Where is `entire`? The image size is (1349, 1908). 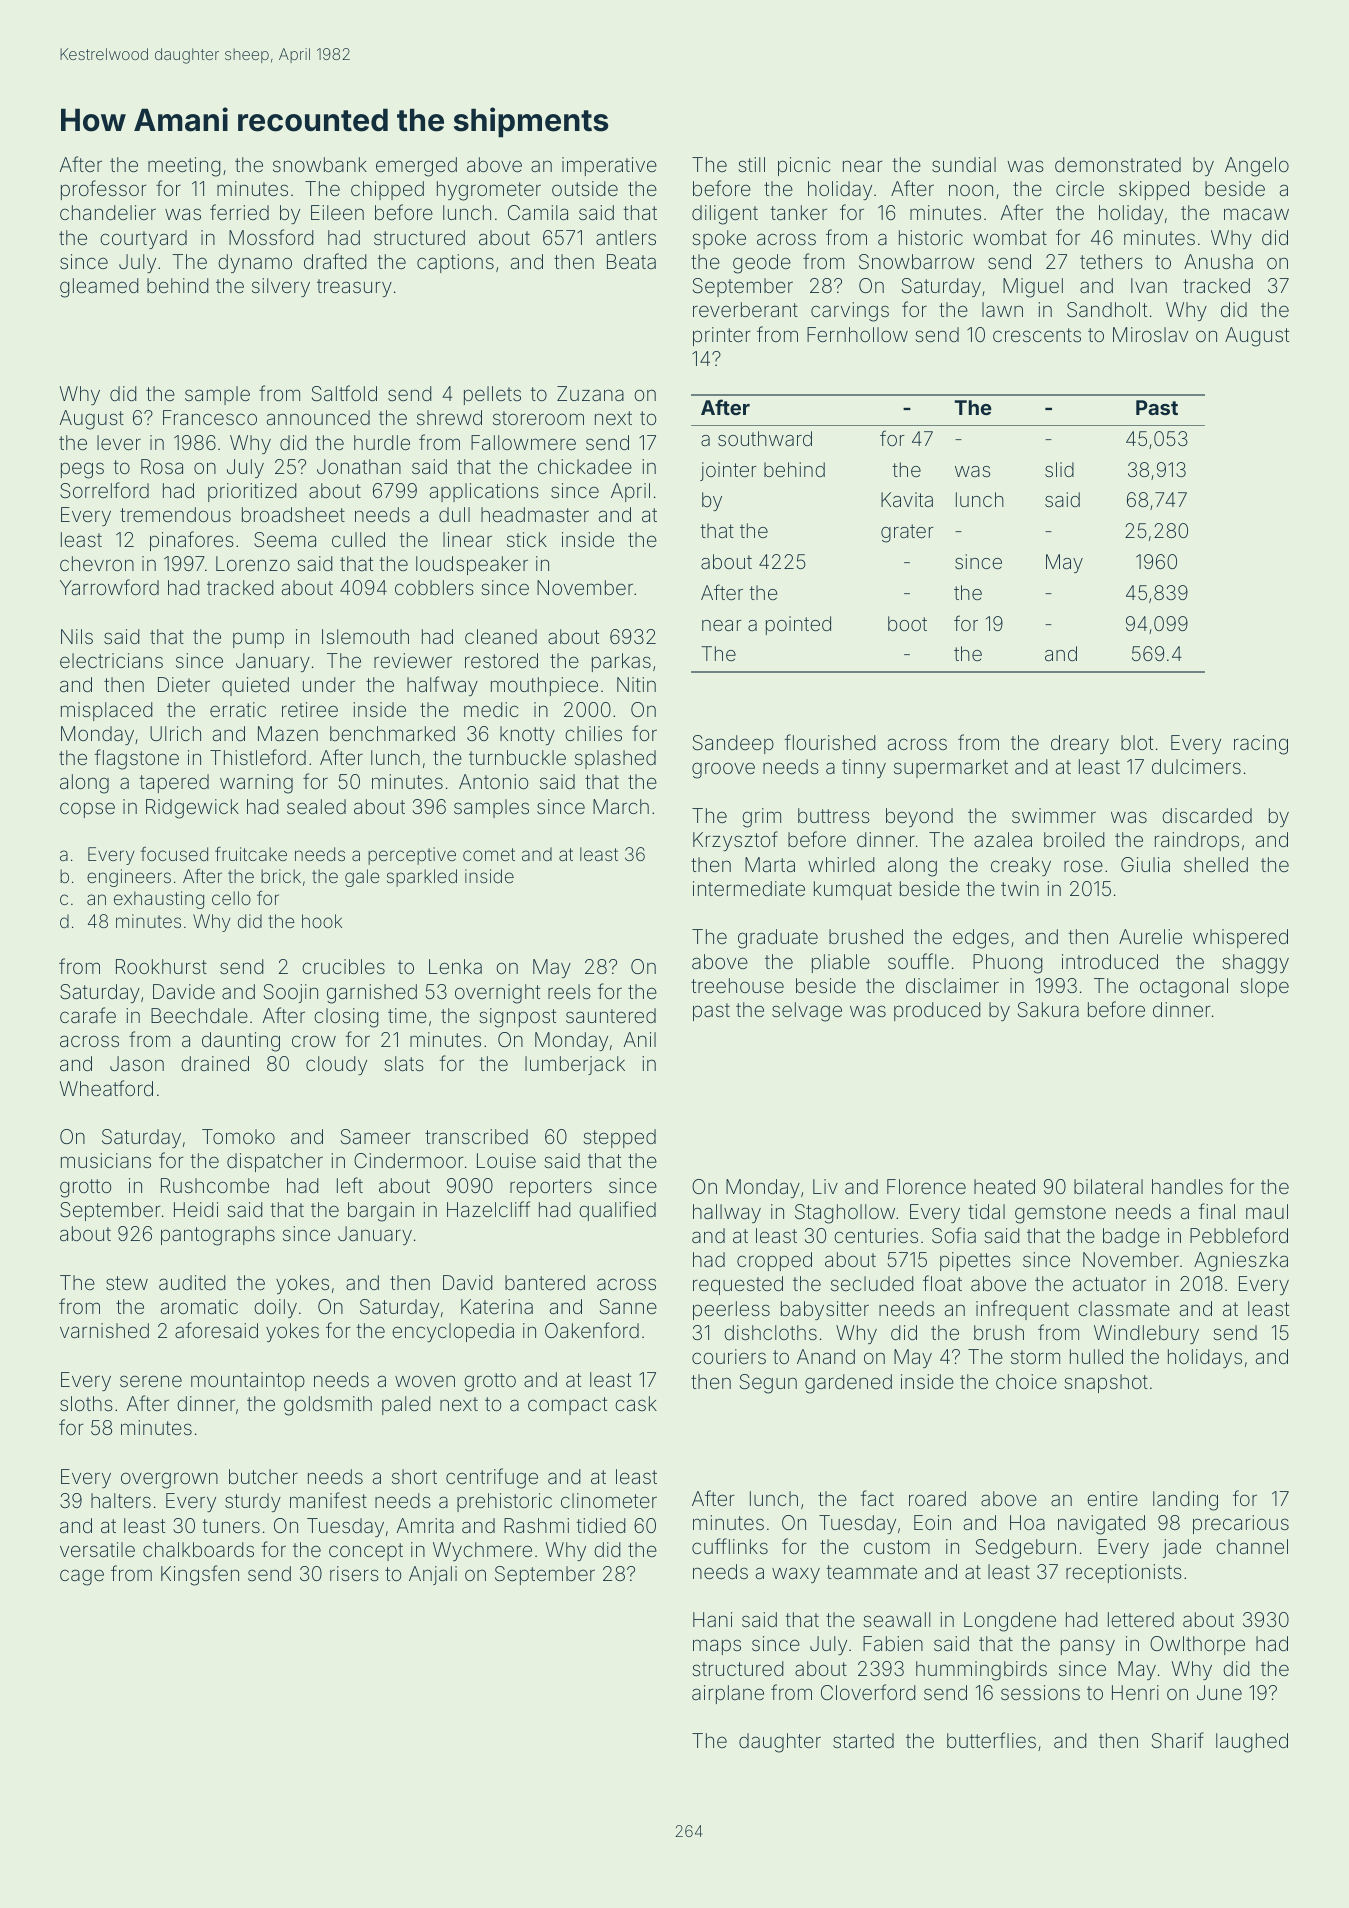 entire is located at coordinates (1112, 1498).
